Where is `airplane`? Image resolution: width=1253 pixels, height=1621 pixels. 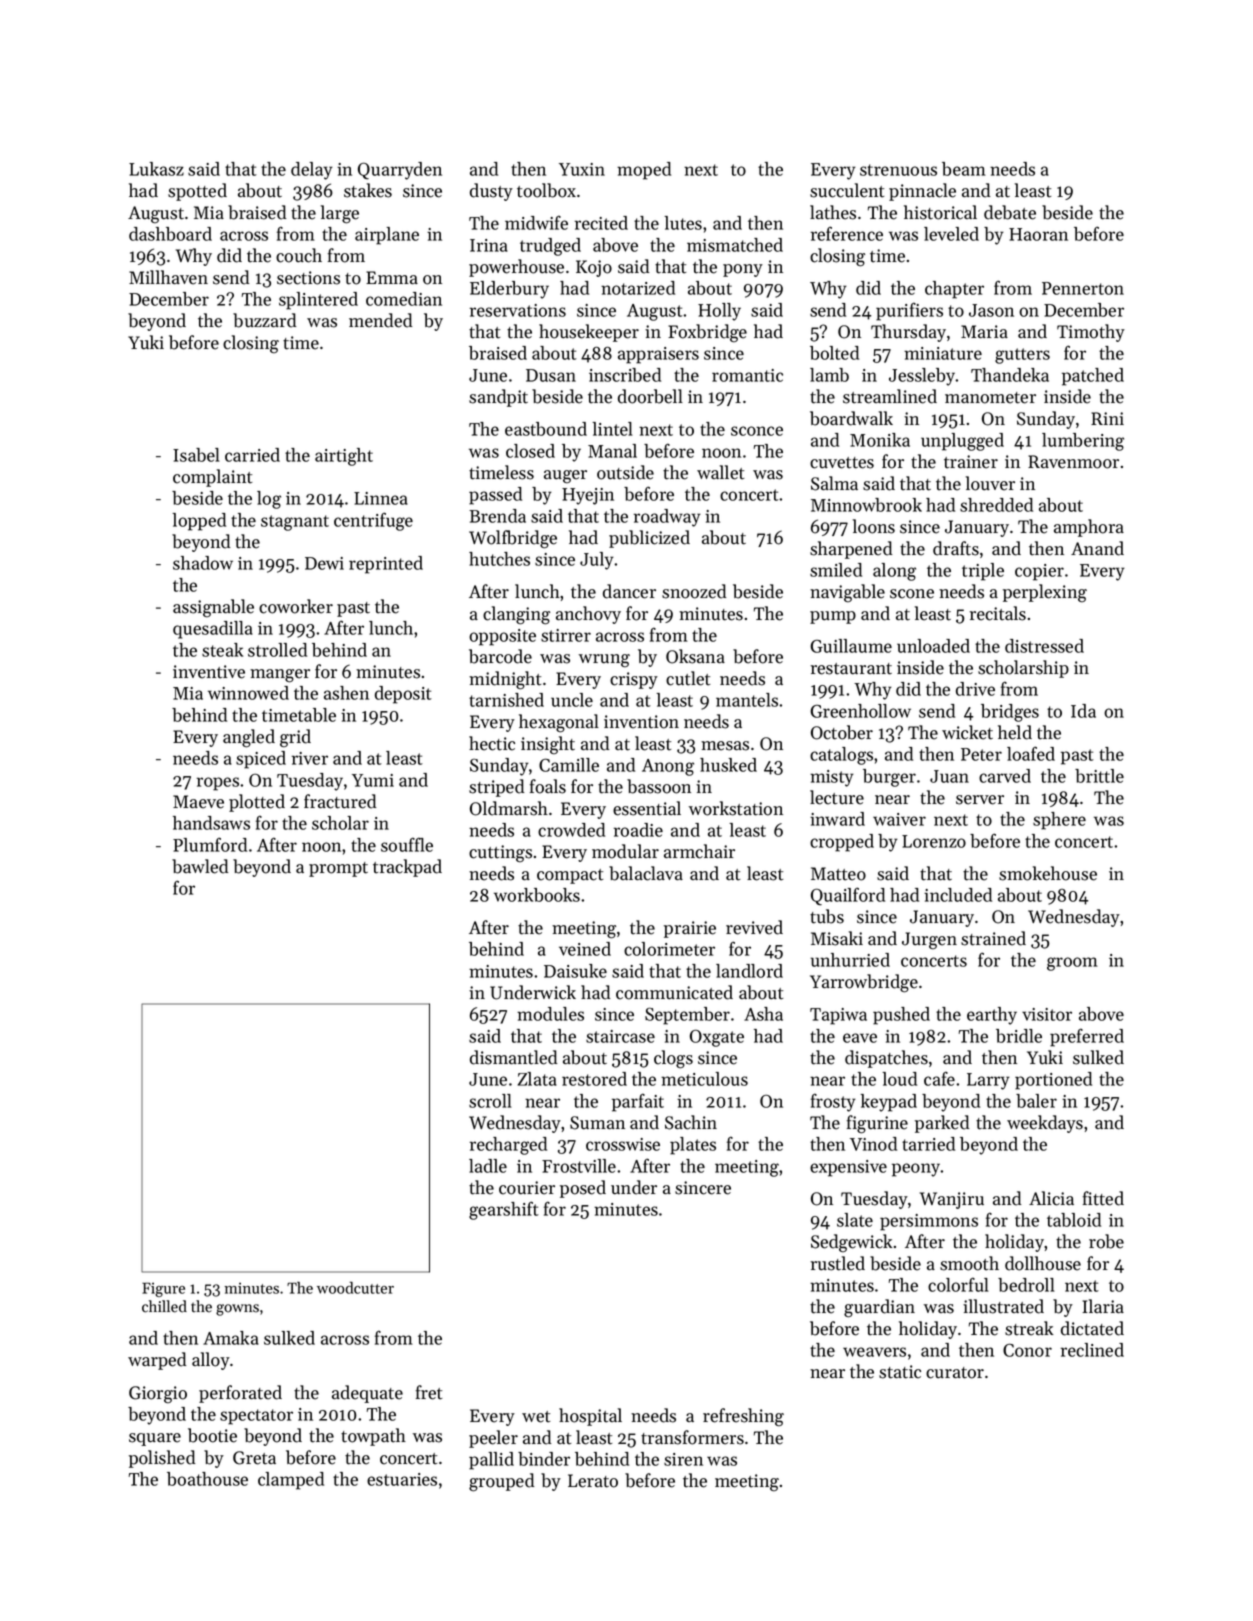 airplane is located at coordinates (387, 236).
